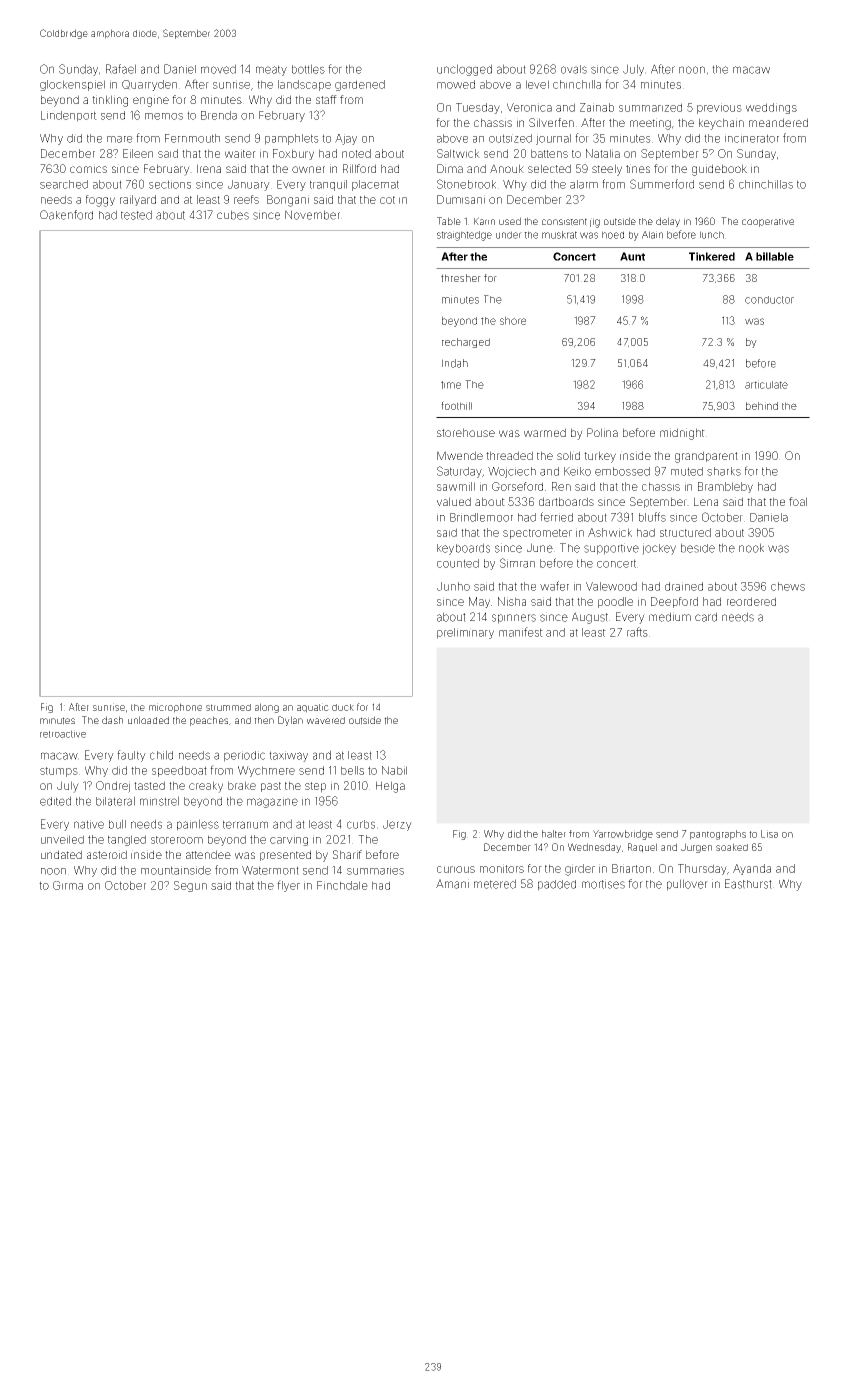  Describe the element at coordinates (66, 215) in the page. I see `Oakenford` at that location.
